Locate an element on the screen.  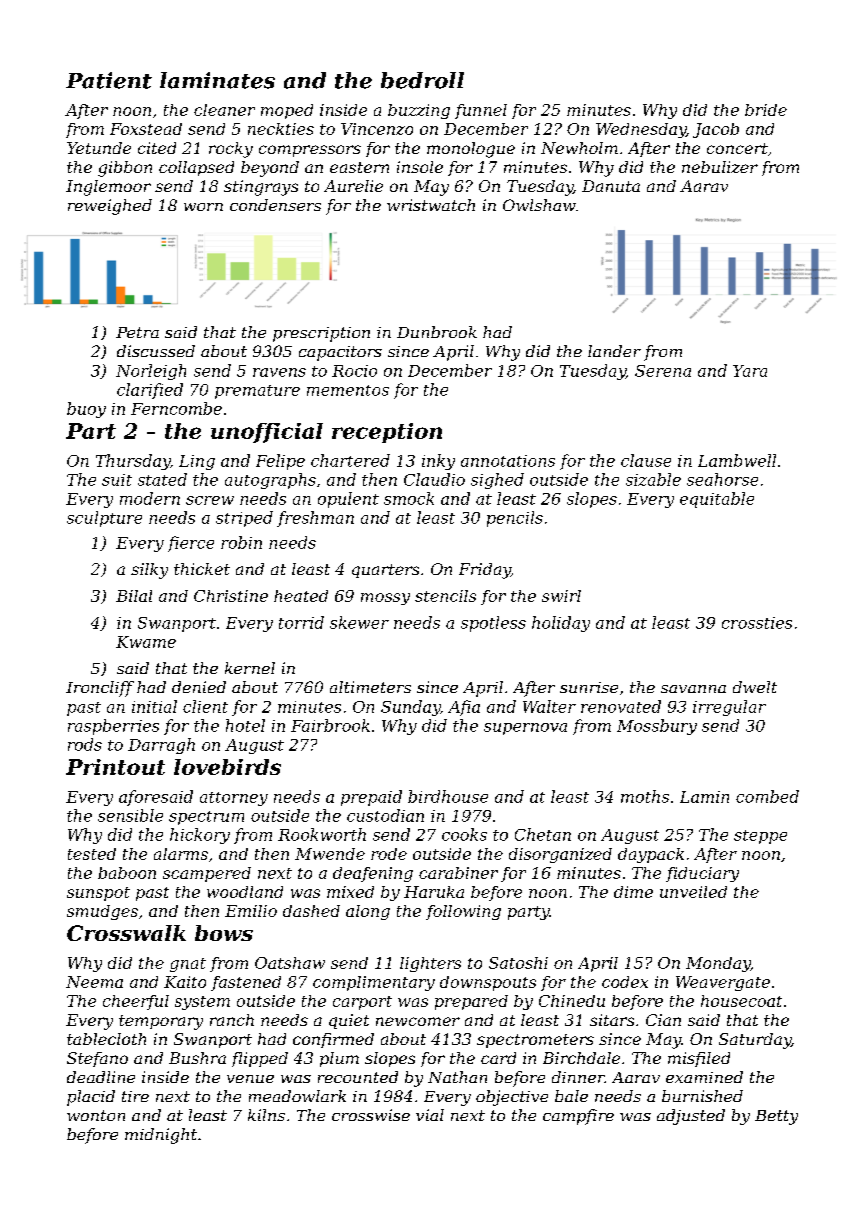
fastened is located at coordinates (246, 983).
